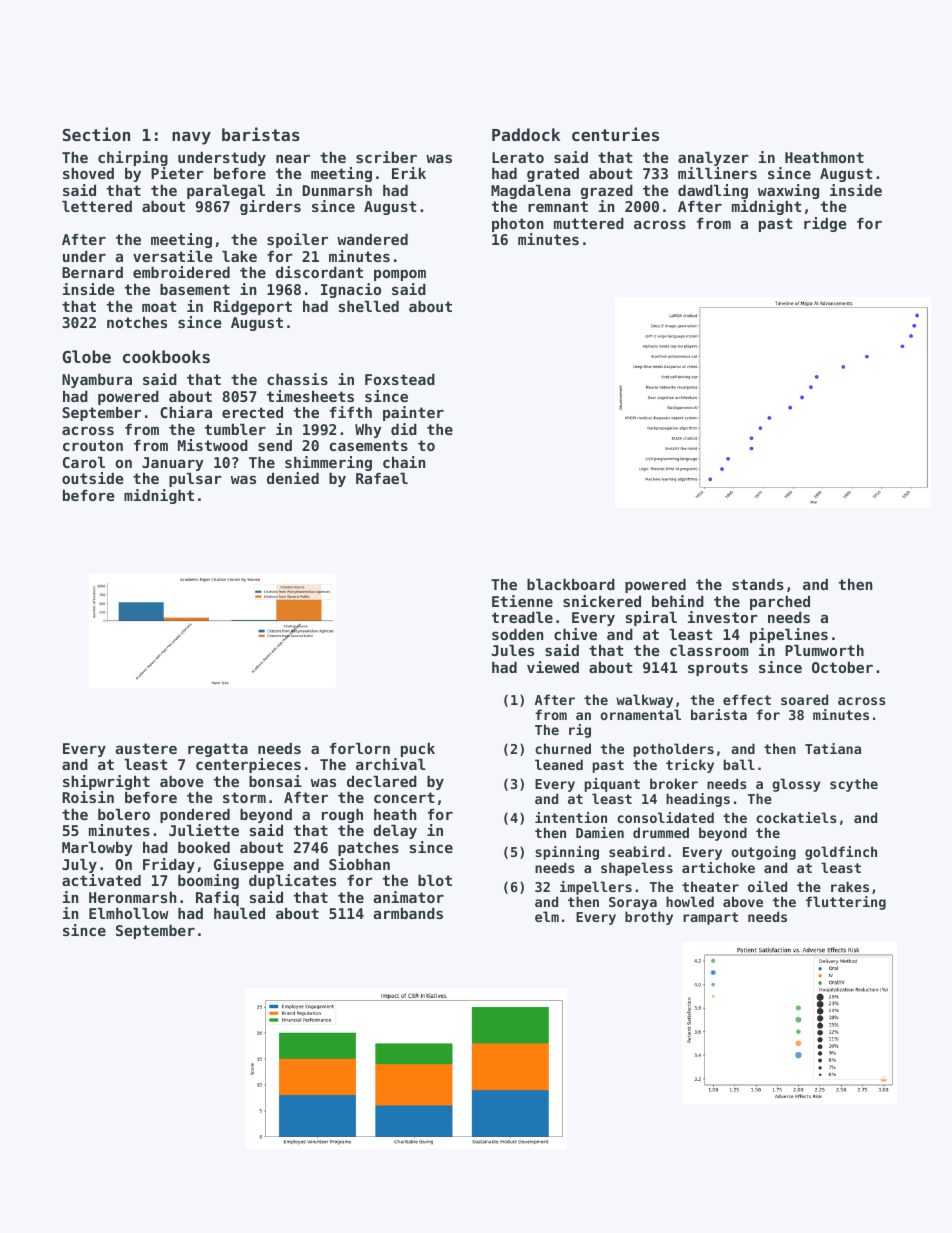  What do you see at coordinates (559, 764) in the screenshot?
I see `leaned` at bounding box center [559, 764].
